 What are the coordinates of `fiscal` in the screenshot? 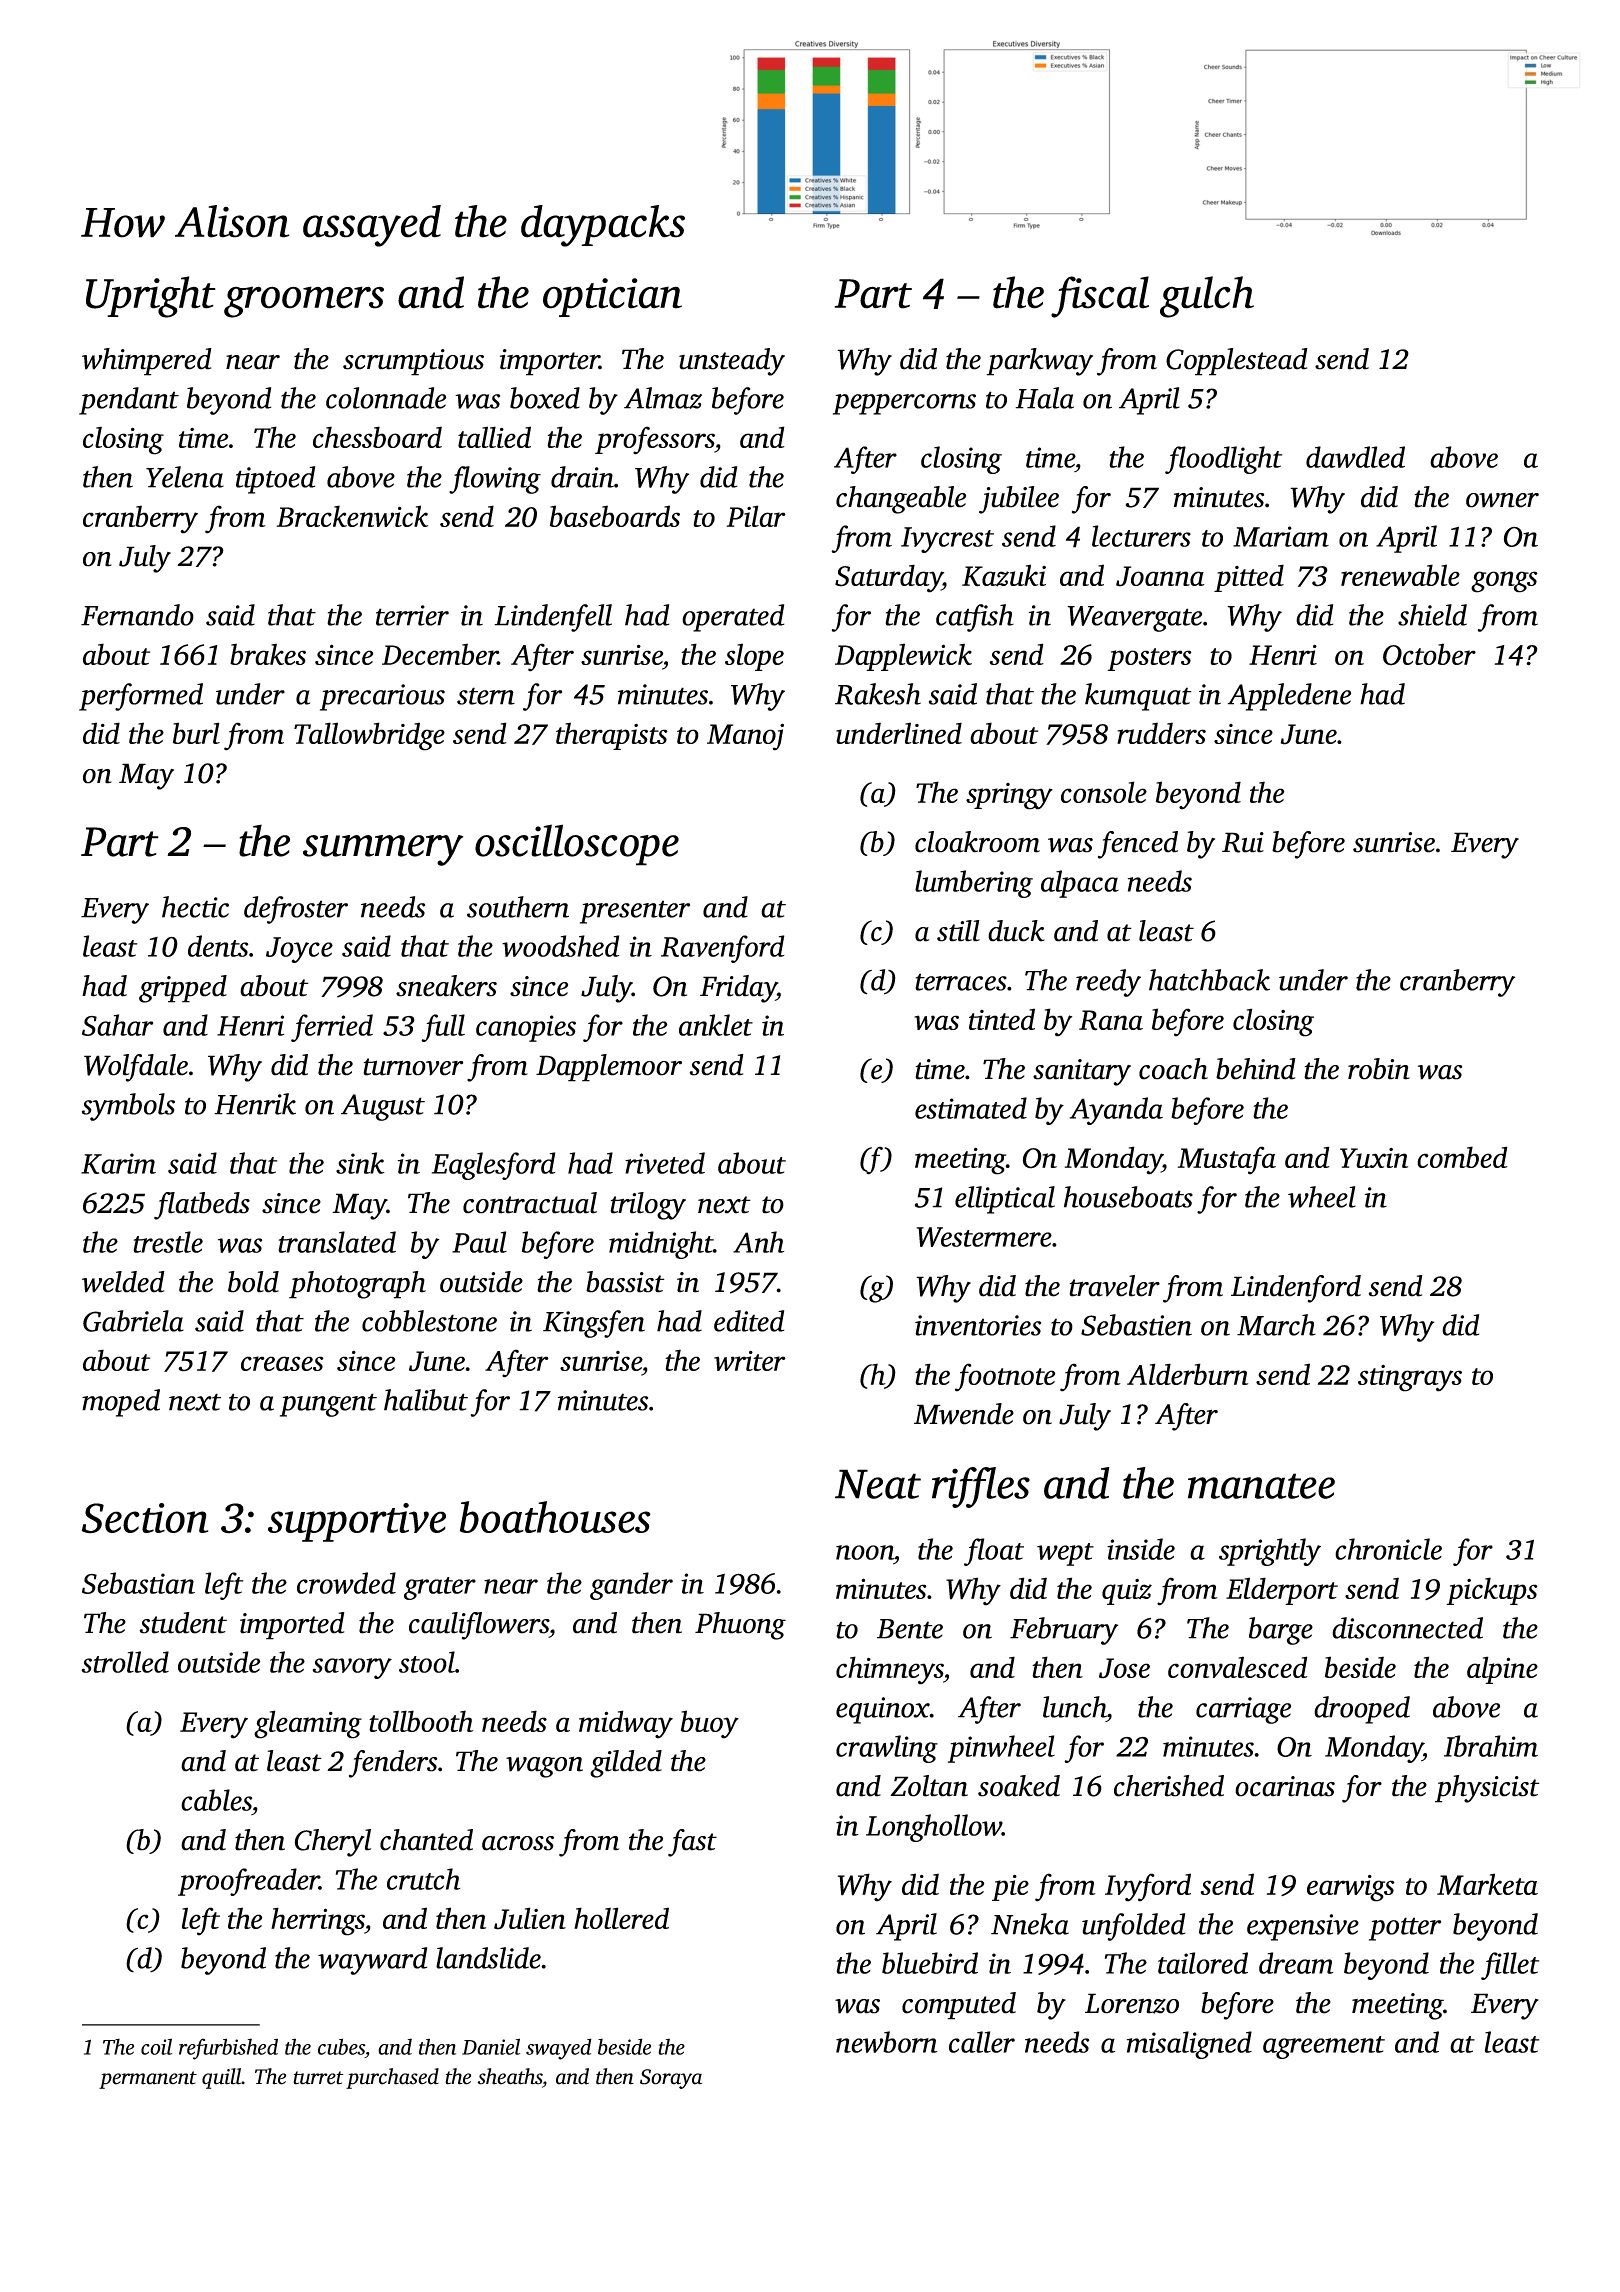 It's located at (1100, 297).
